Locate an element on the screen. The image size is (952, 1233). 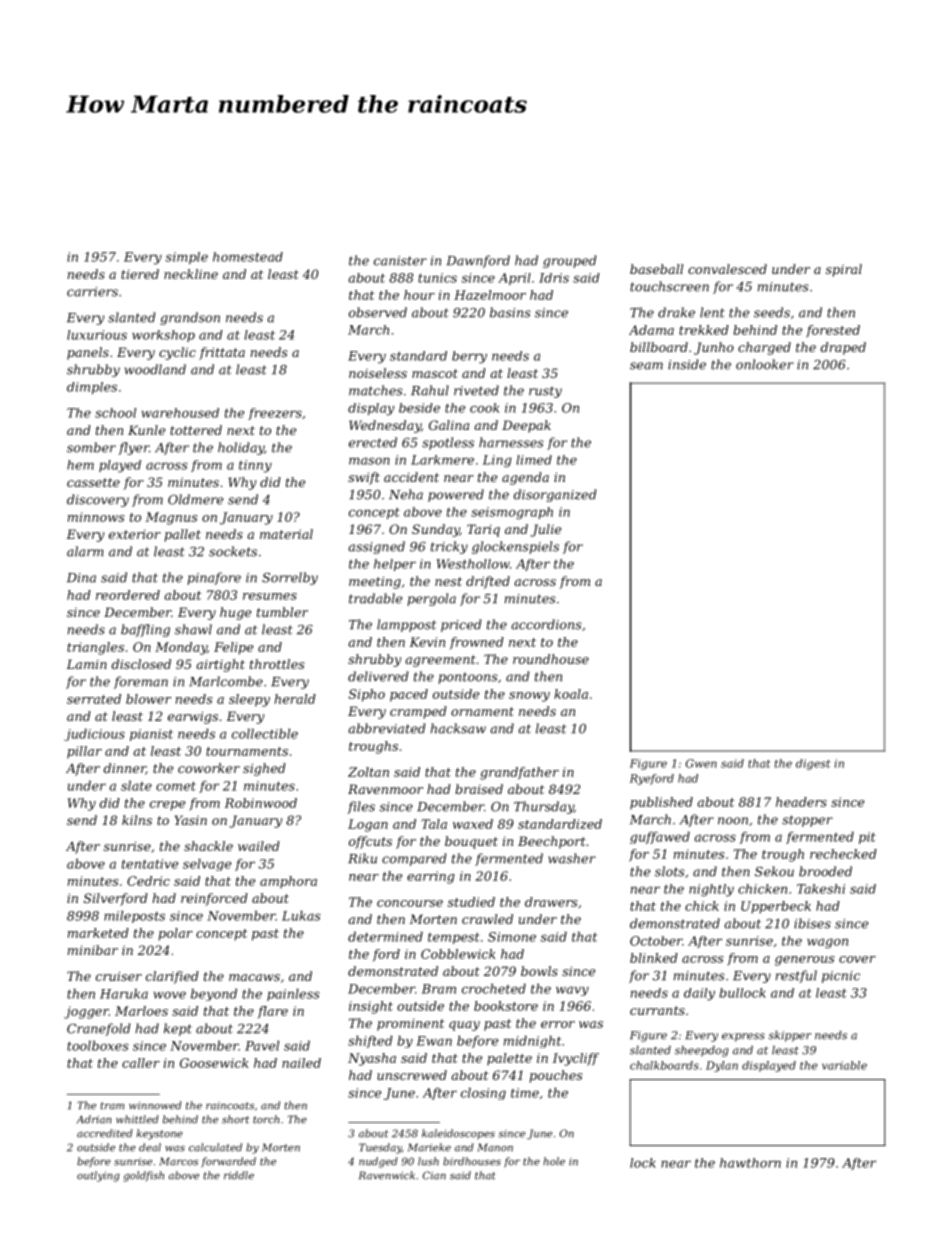
simple is located at coordinates (187, 258).
